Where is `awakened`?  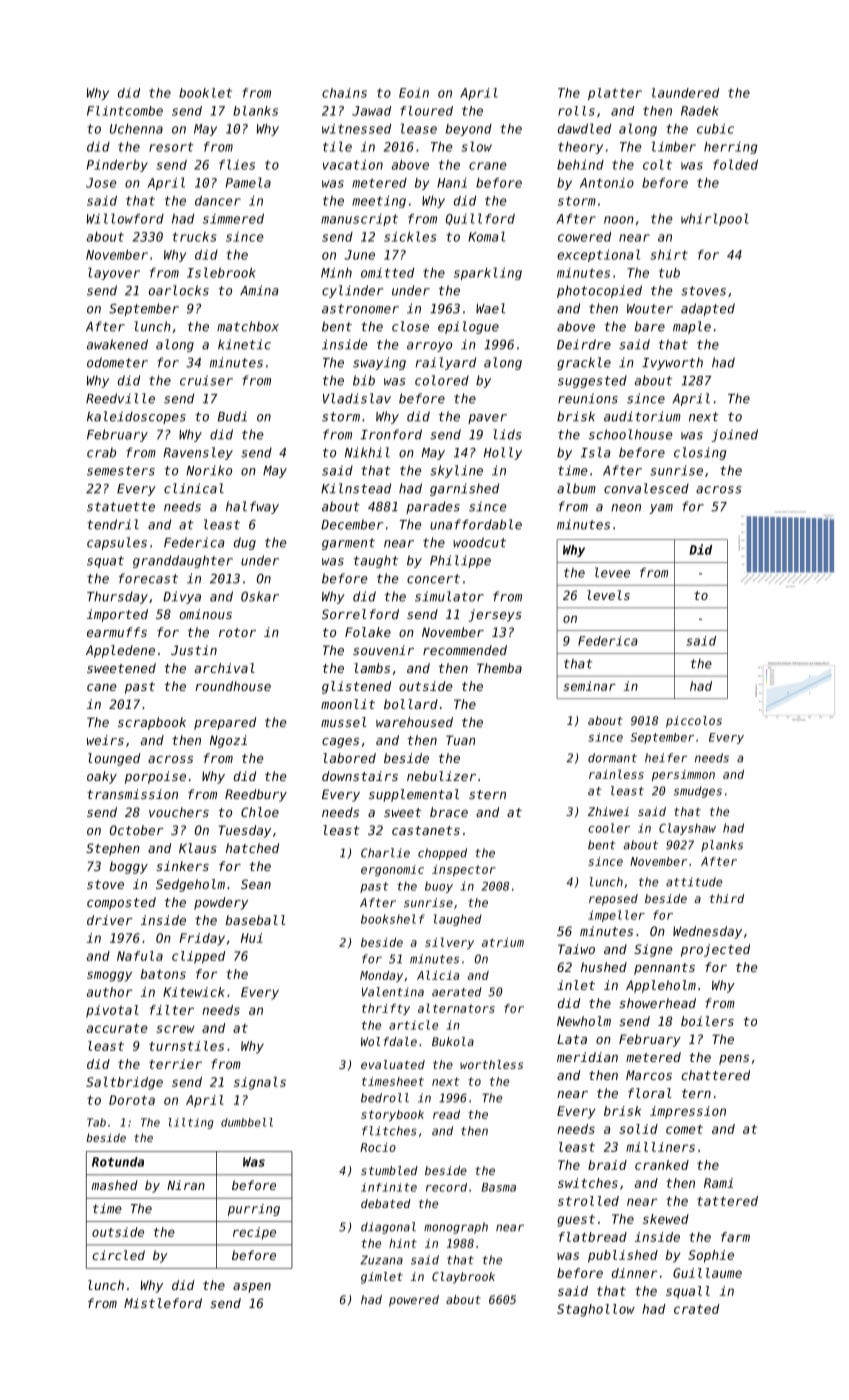 awakened is located at coordinates (117, 344).
